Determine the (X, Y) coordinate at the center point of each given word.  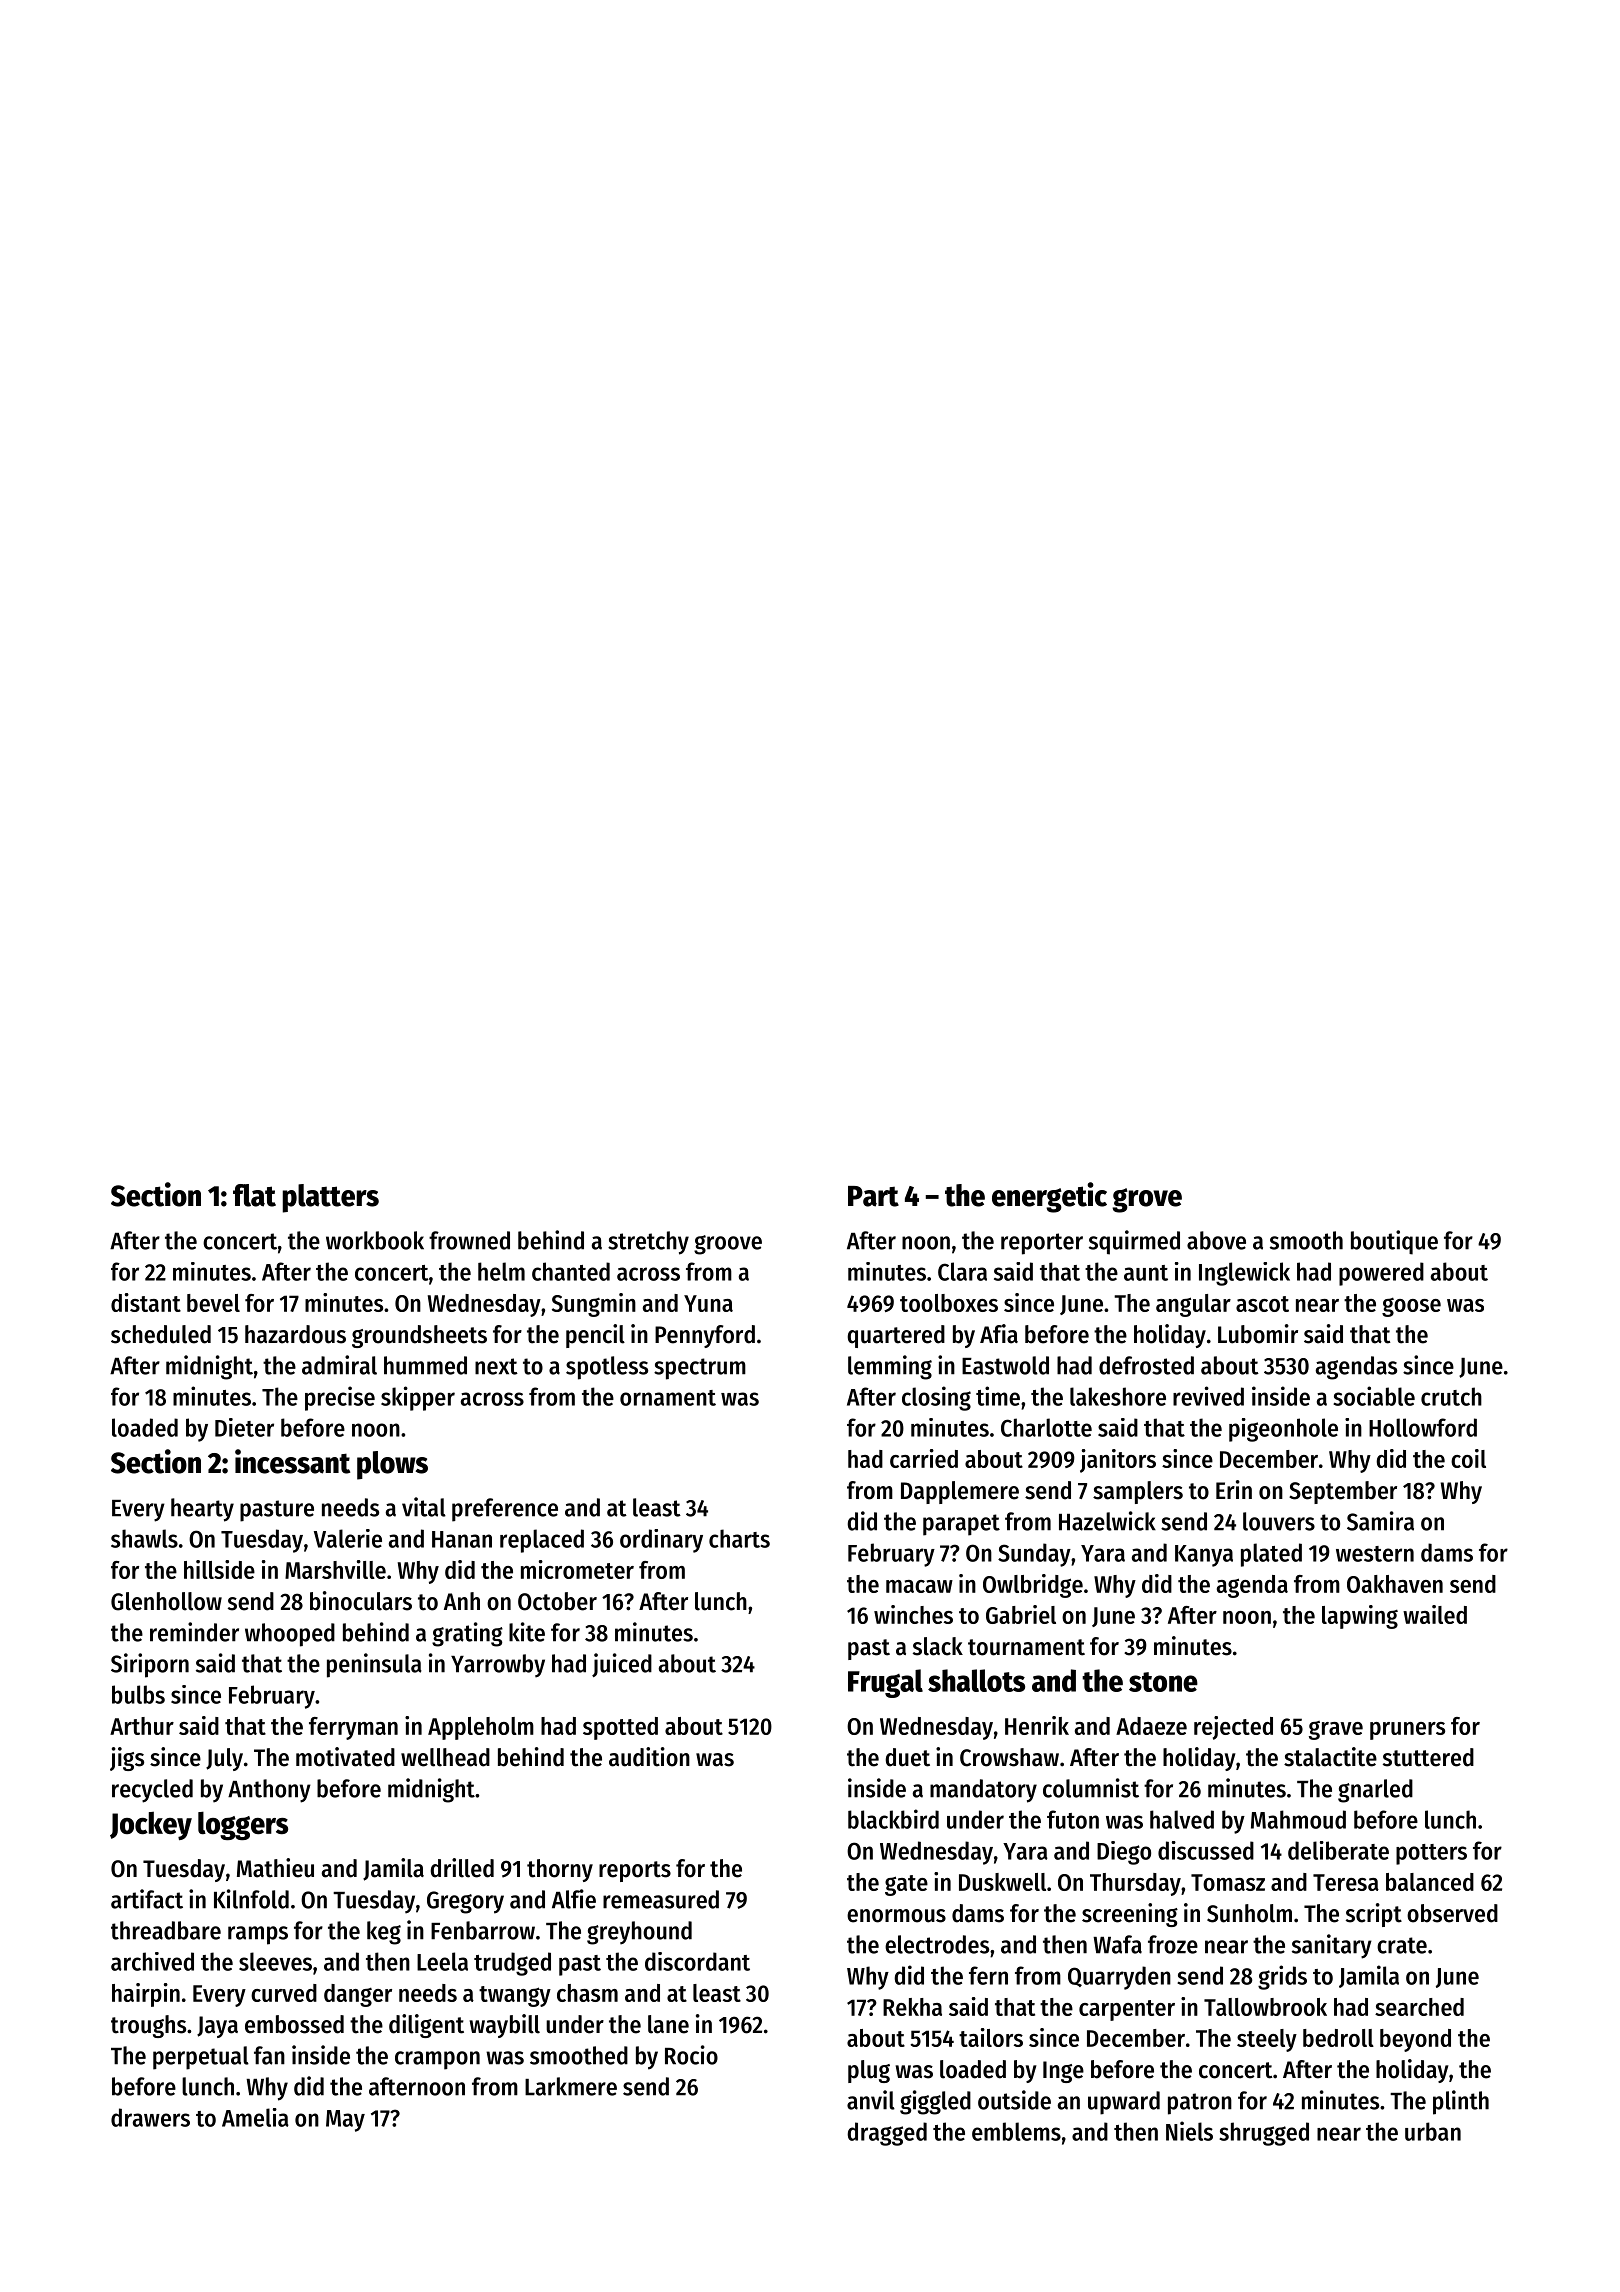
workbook (375, 1240)
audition (649, 1757)
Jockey (151, 1825)
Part (873, 1196)
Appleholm (481, 1728)
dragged (887, 2134)
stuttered (1428, 1757)
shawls (144, 1538)
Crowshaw (1009, 1757)
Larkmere (571, 2086)
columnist (1091, 1788)
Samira (1380, 1521)
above (1216, 1240)
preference (505, 1510)
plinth (1461, 2102)
